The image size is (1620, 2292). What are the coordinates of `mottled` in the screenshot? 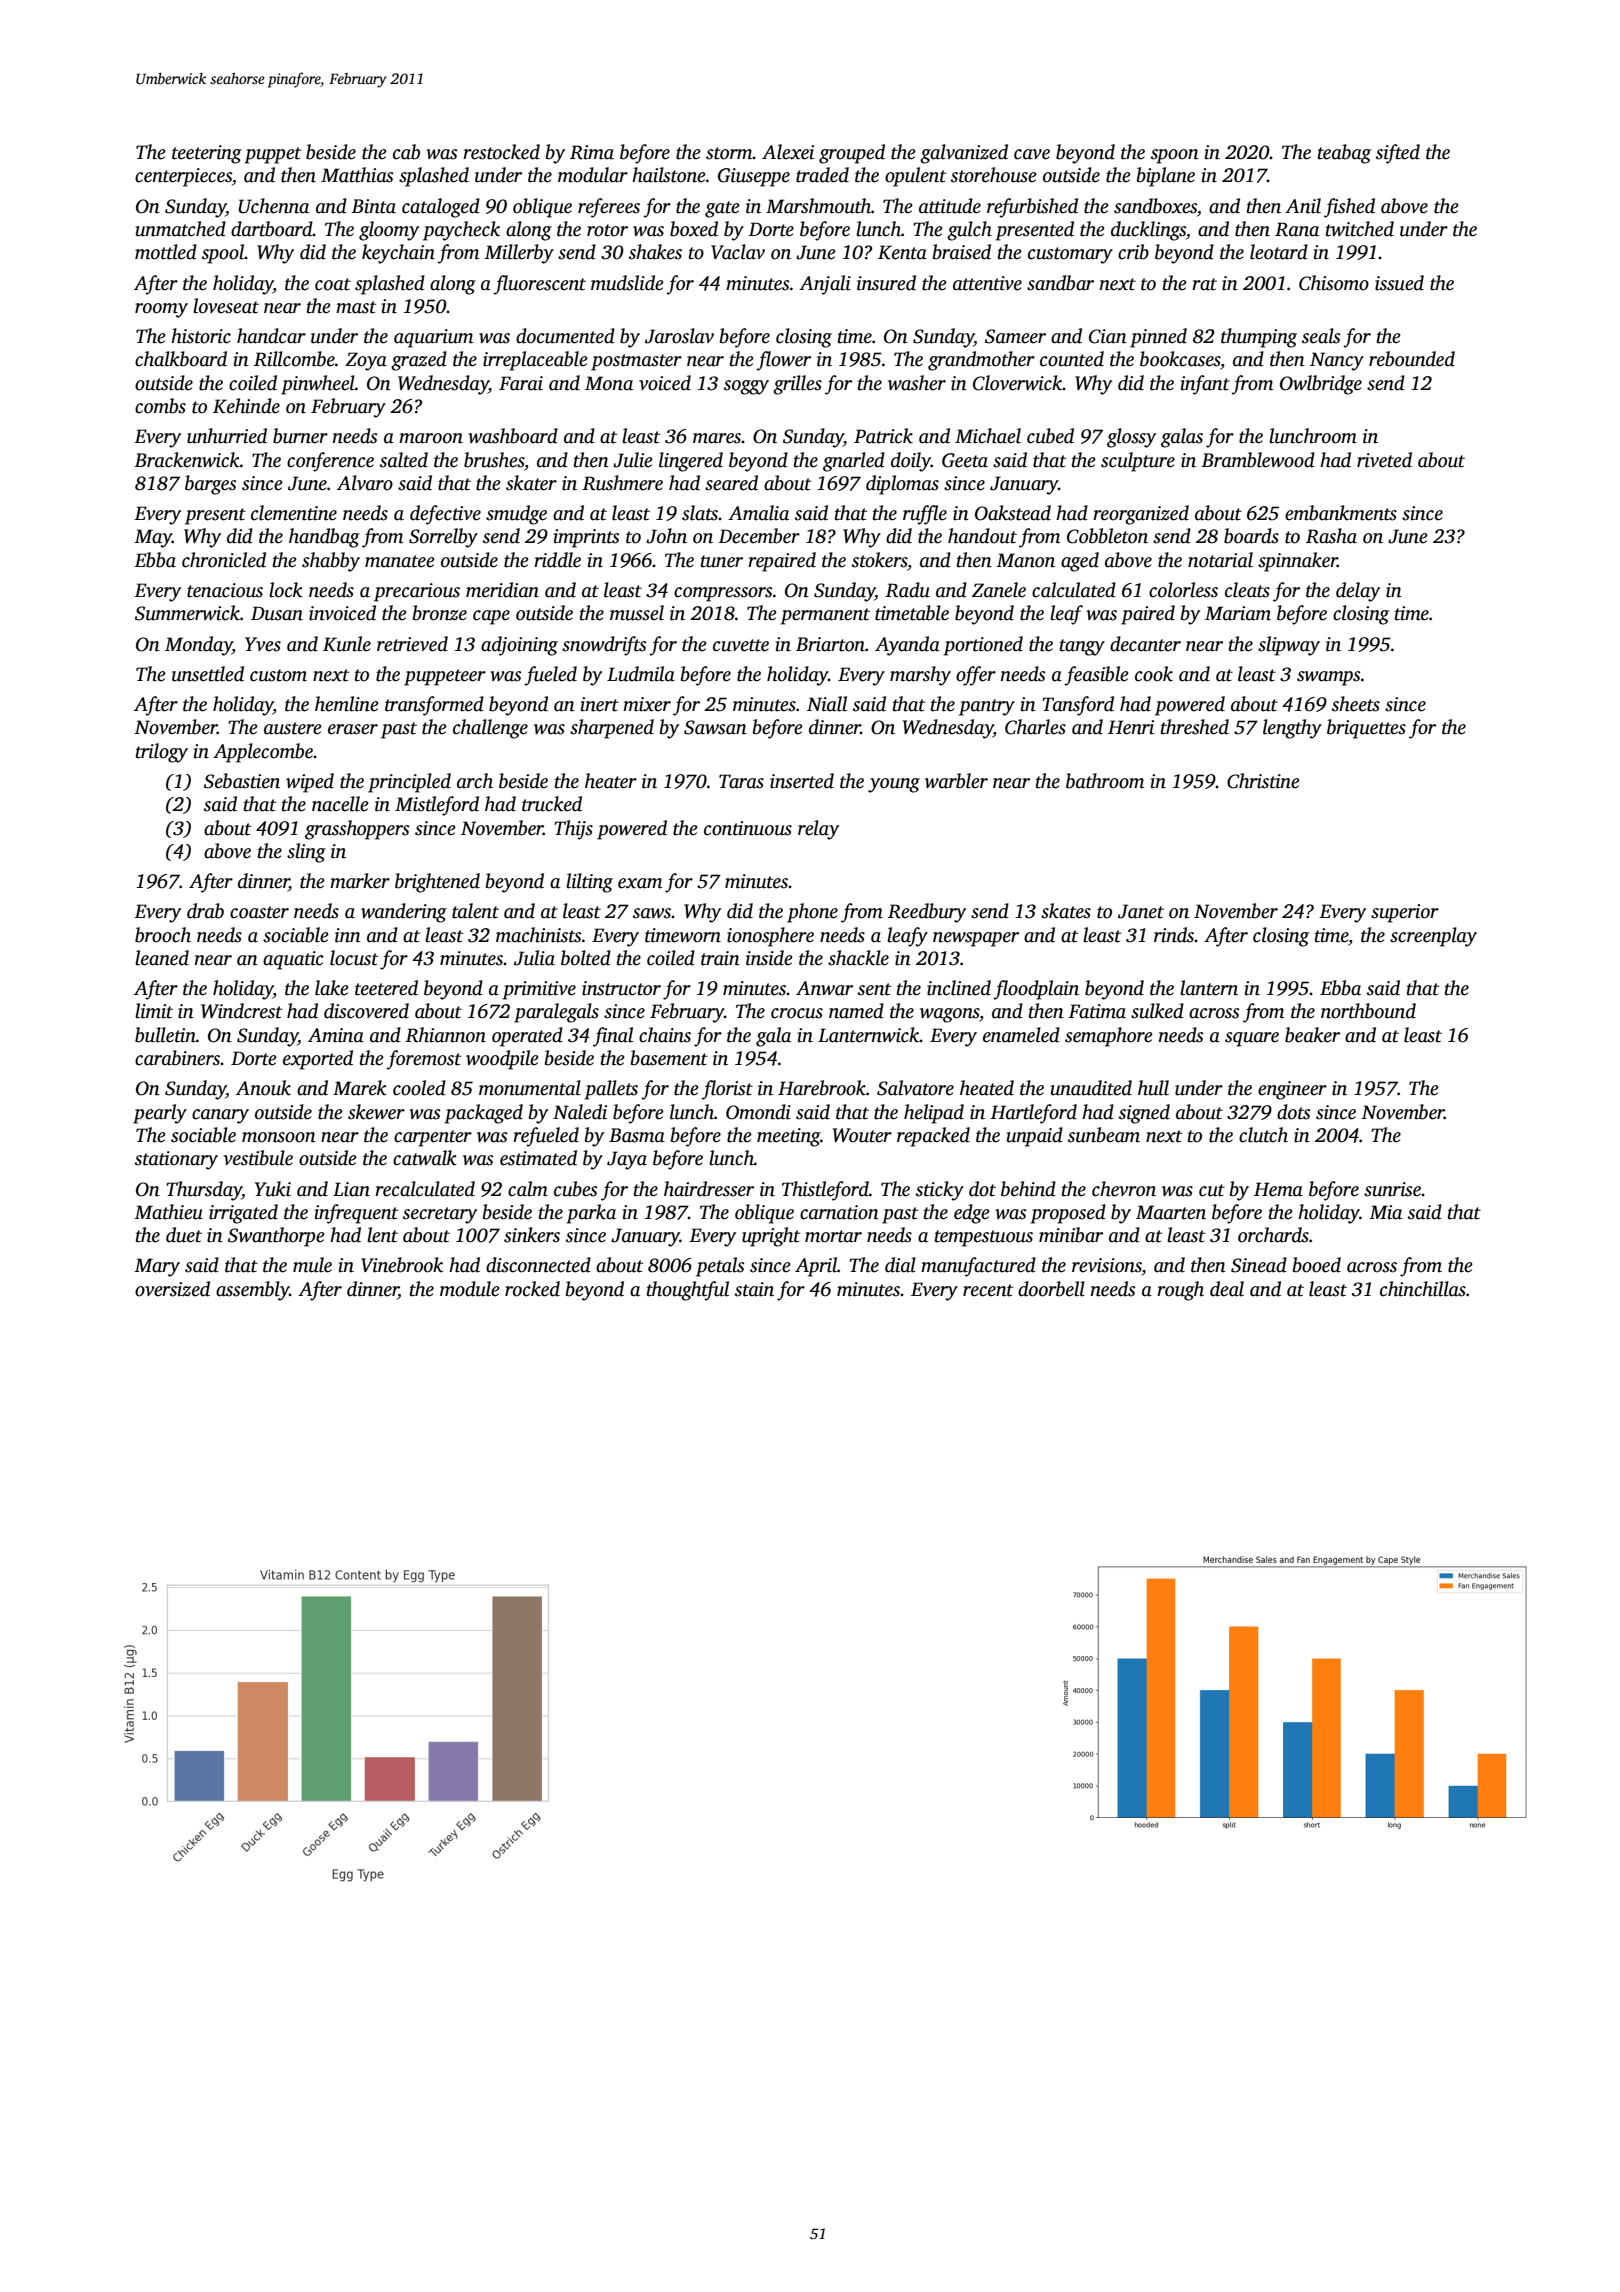 It's located at (166, 252).
